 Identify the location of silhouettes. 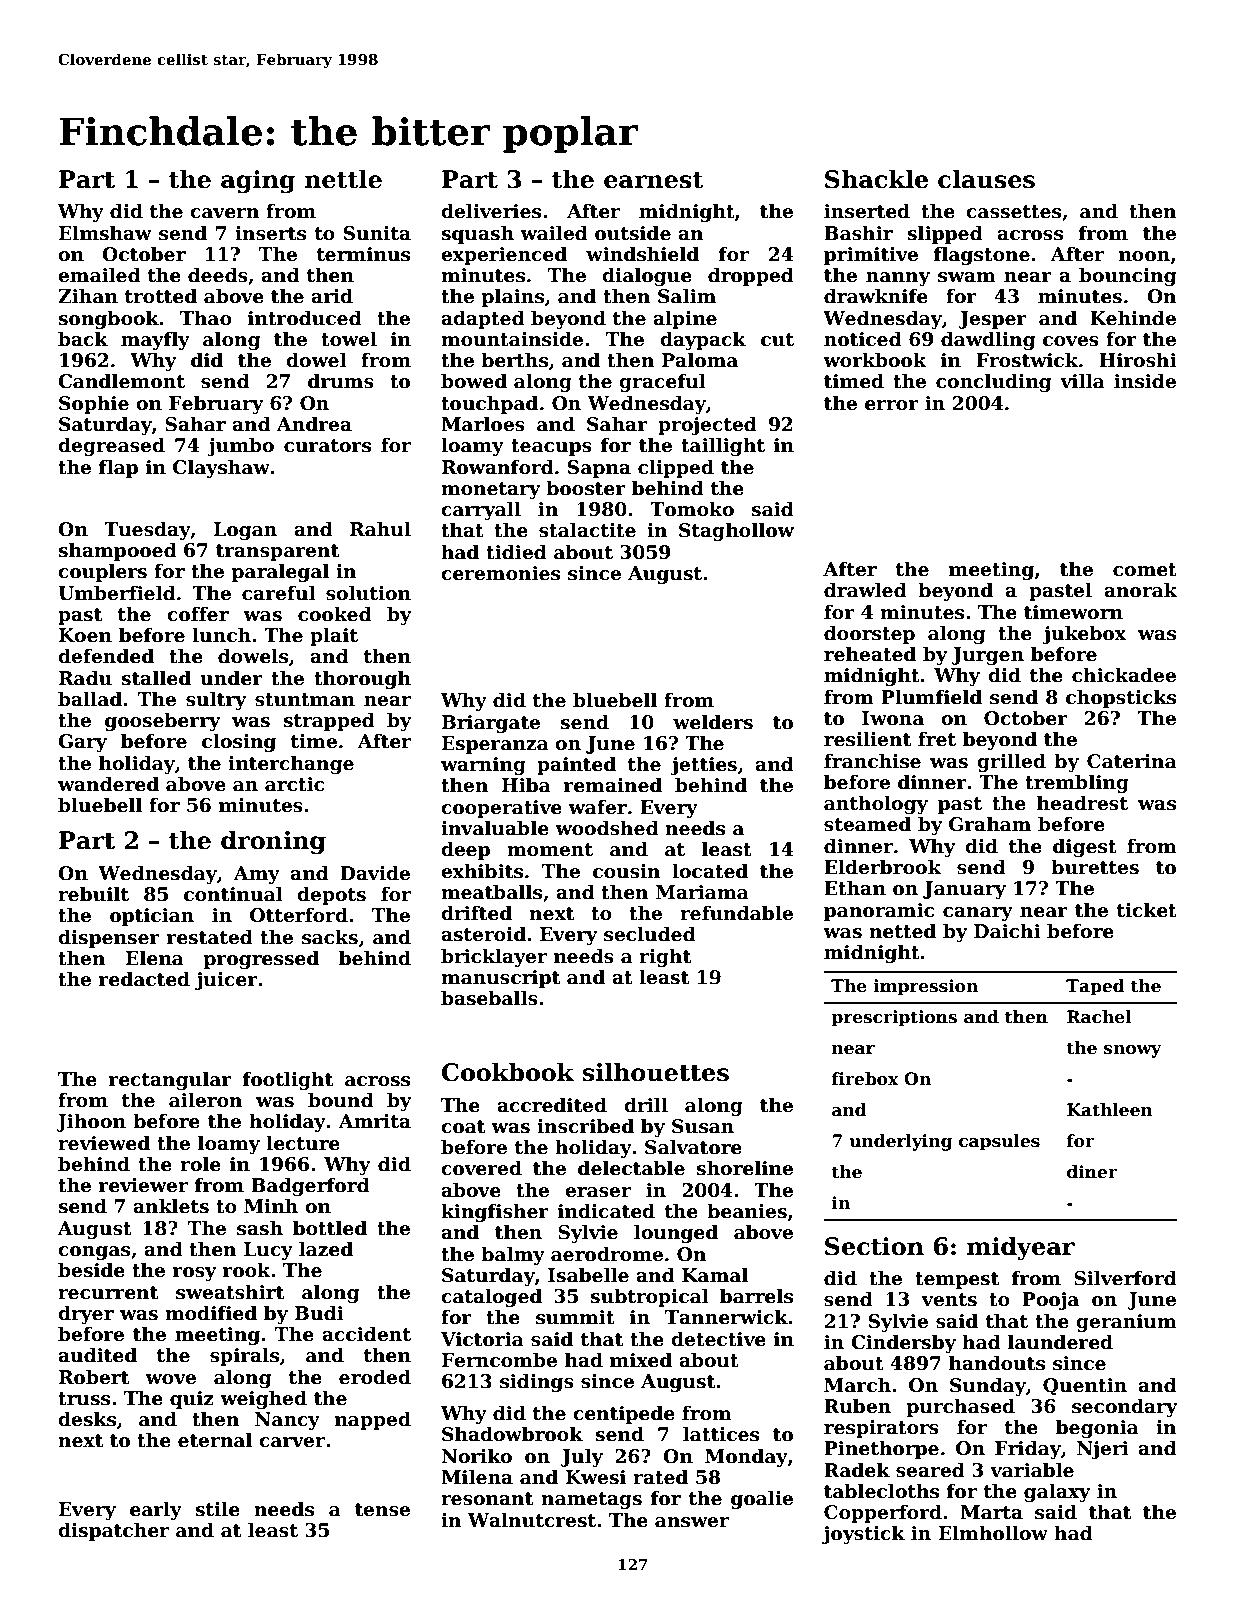
(655, 1072).
